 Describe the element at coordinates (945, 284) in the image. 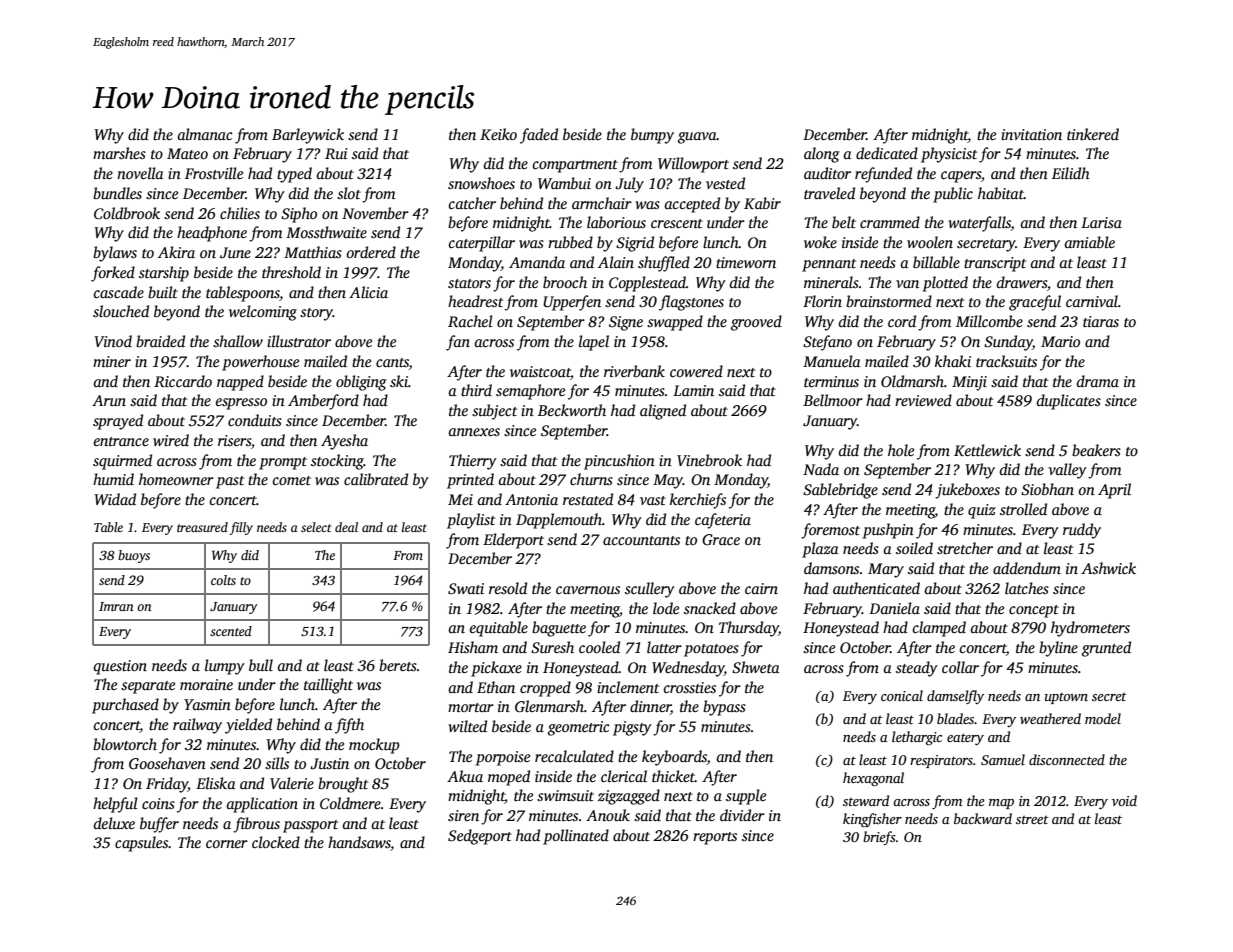

I see `plotted` at that location.
